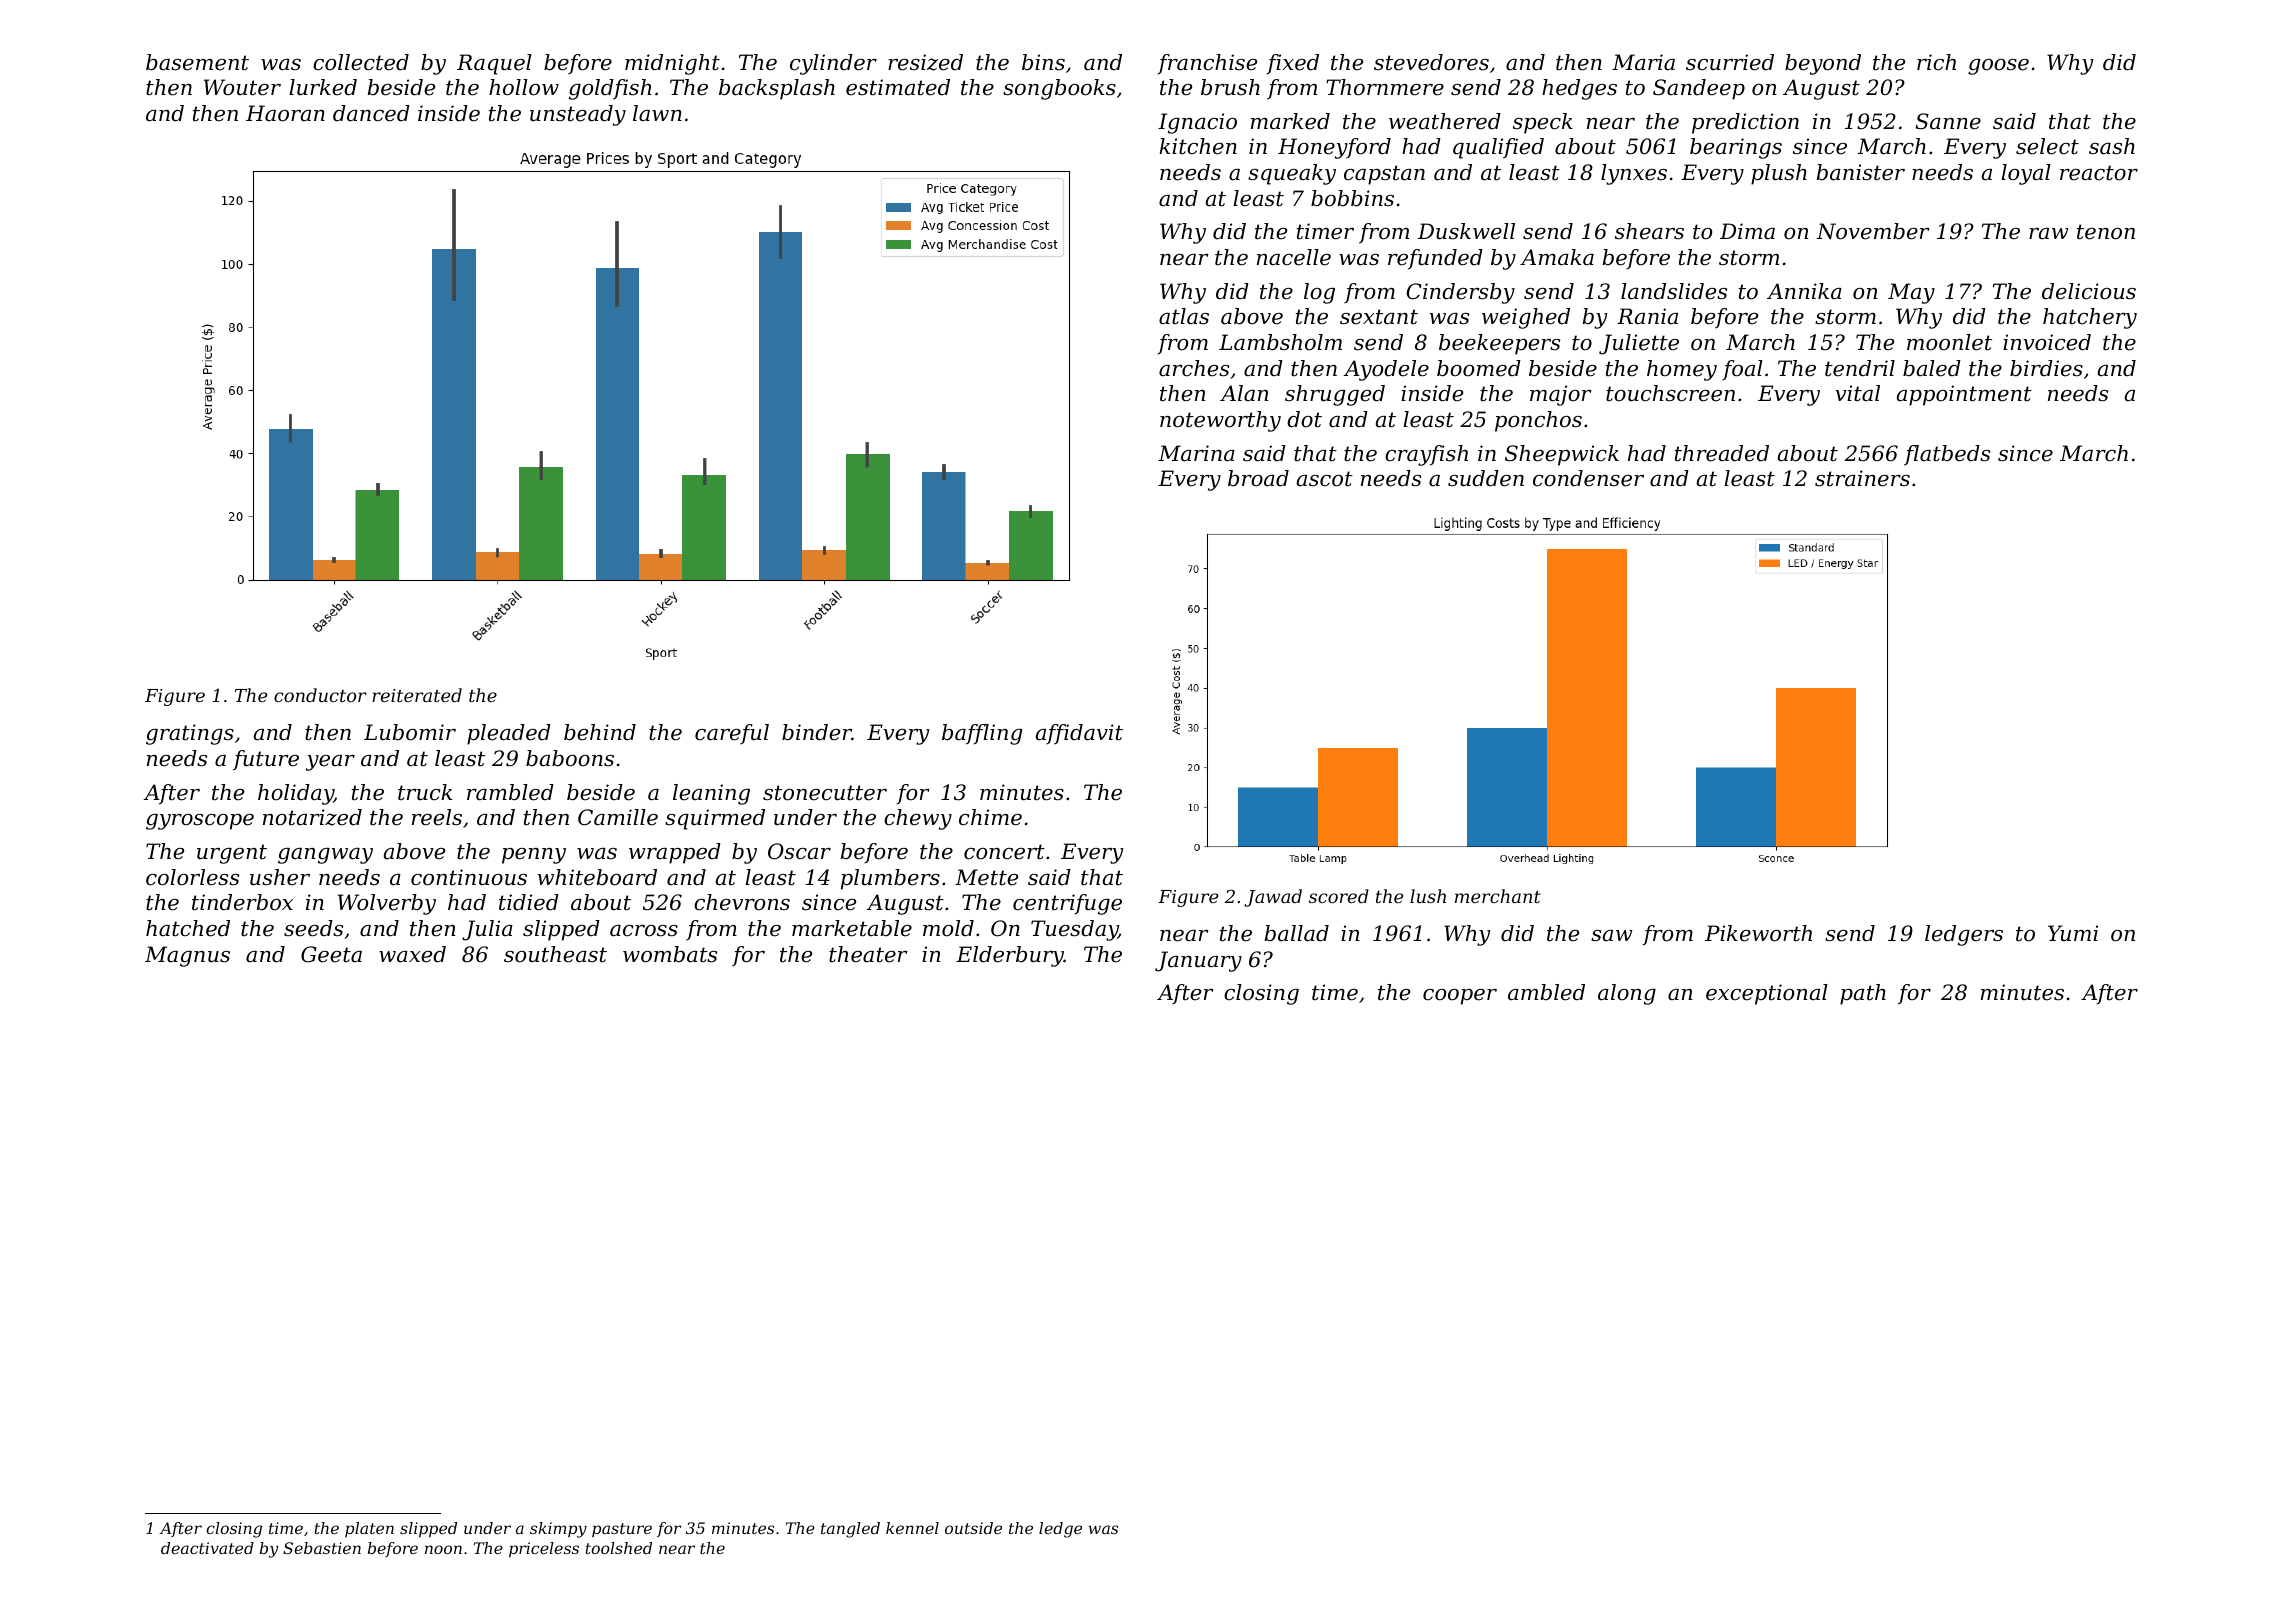 The height and width of the document is (1614, 2282). Describe the element at coordinates (912, 1528) in the document. I see `kennel` at that location.
